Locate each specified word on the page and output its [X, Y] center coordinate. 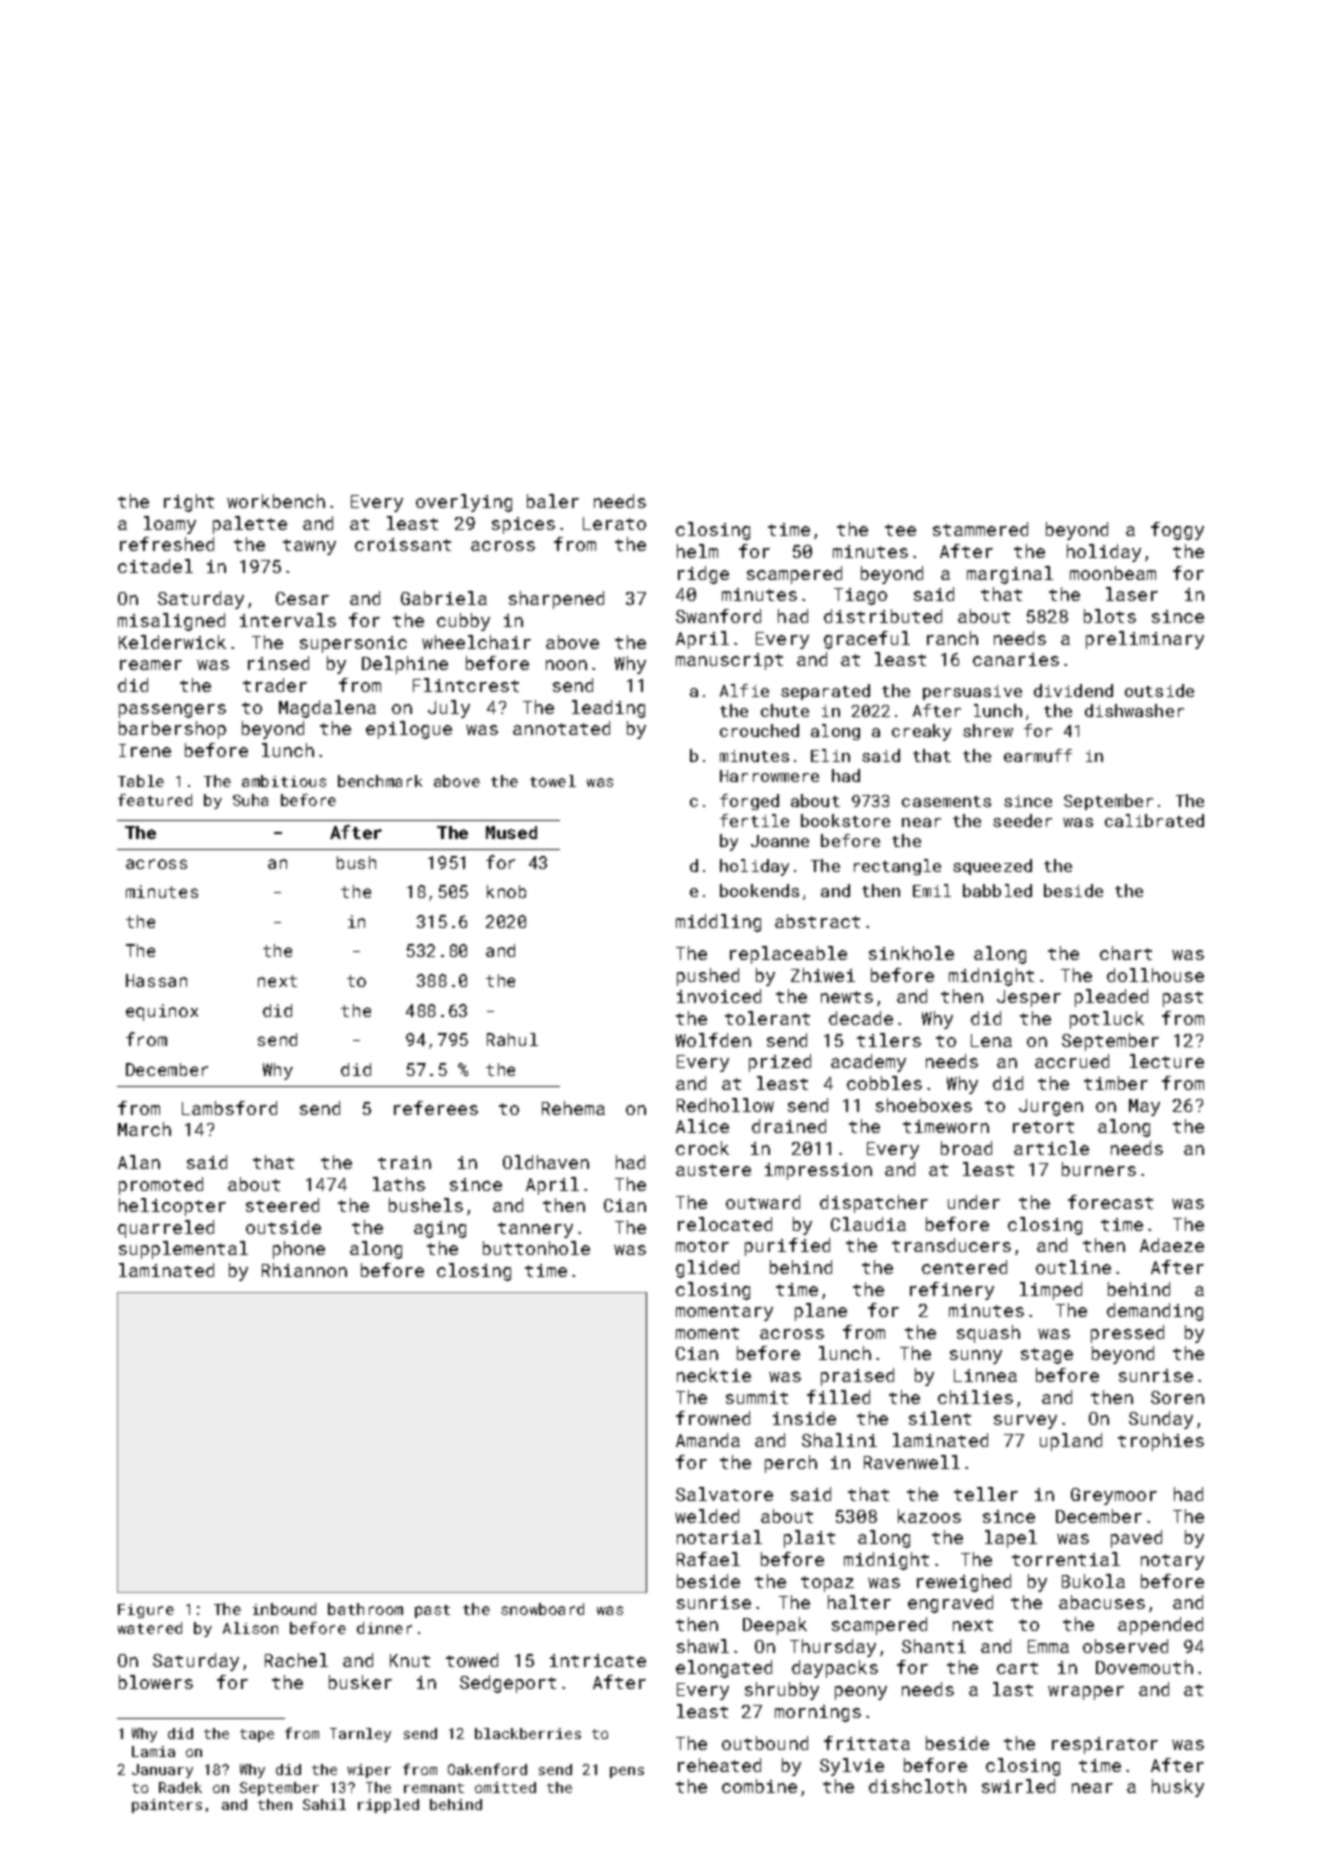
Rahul [512, 1039]
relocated [725, 1224]
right [189, 503]
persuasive [972, 692]
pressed [1127, 1334]
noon [566, 665]
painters [167, 1806]
